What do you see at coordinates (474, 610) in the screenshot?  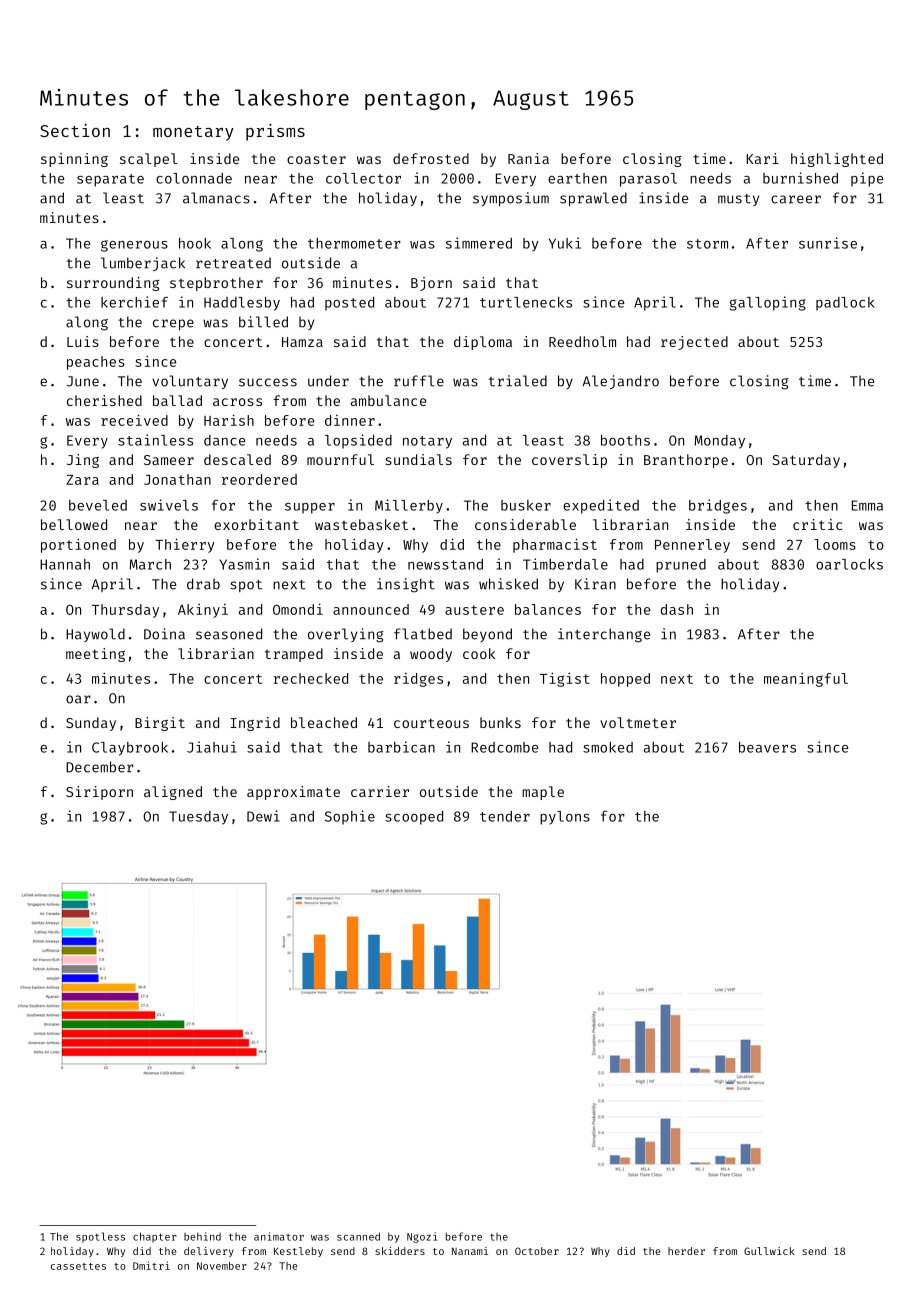 I see `austere` at bounding box center [474, 610].
